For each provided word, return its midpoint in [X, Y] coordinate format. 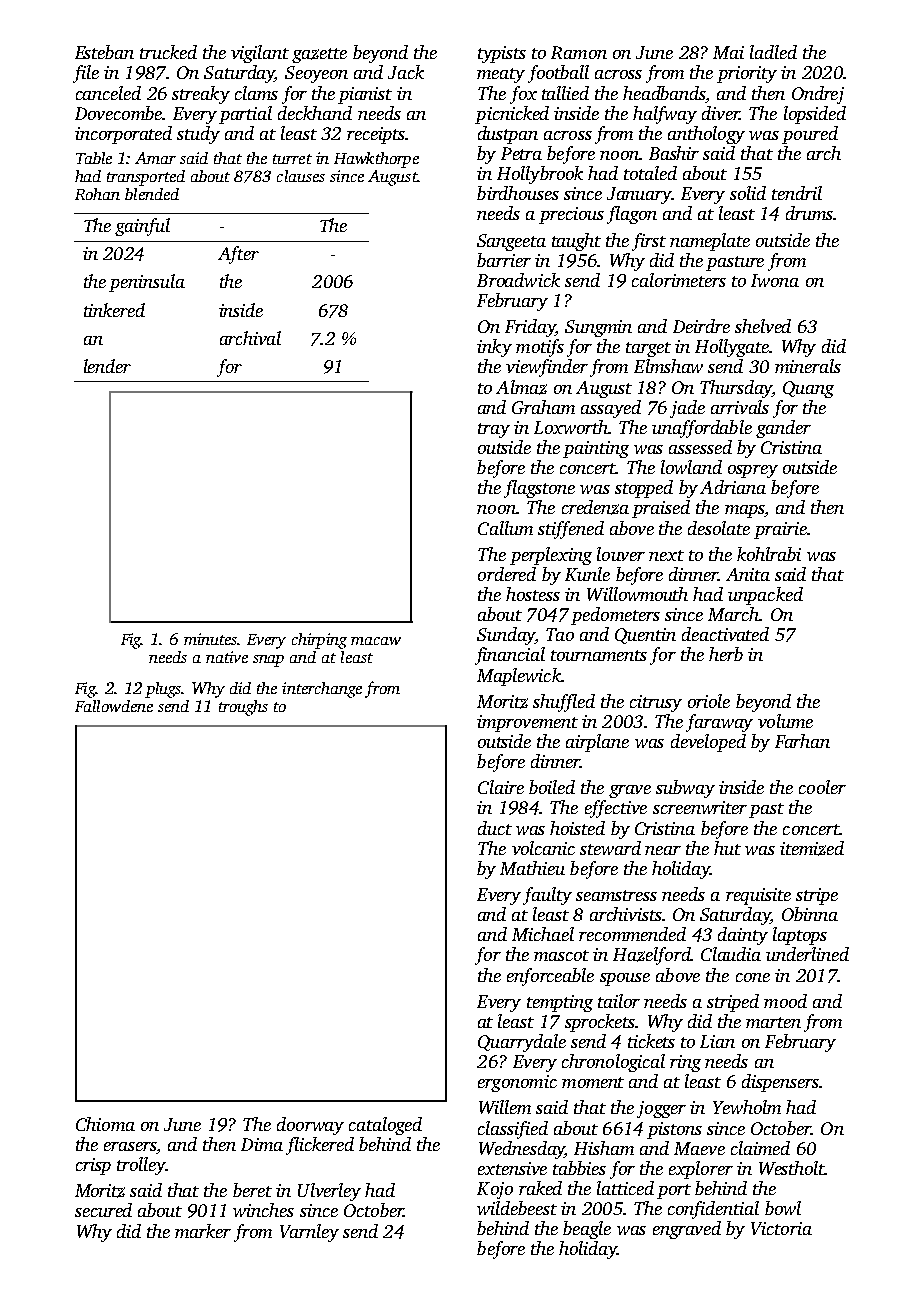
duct [495, 828]
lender [107, 366]
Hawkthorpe [376, 160]
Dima [262, 1144]
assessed [700, 447]
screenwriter [700, 807]
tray [494, 430]
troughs [243, 708]
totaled [650, 173]
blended [152, 194]
